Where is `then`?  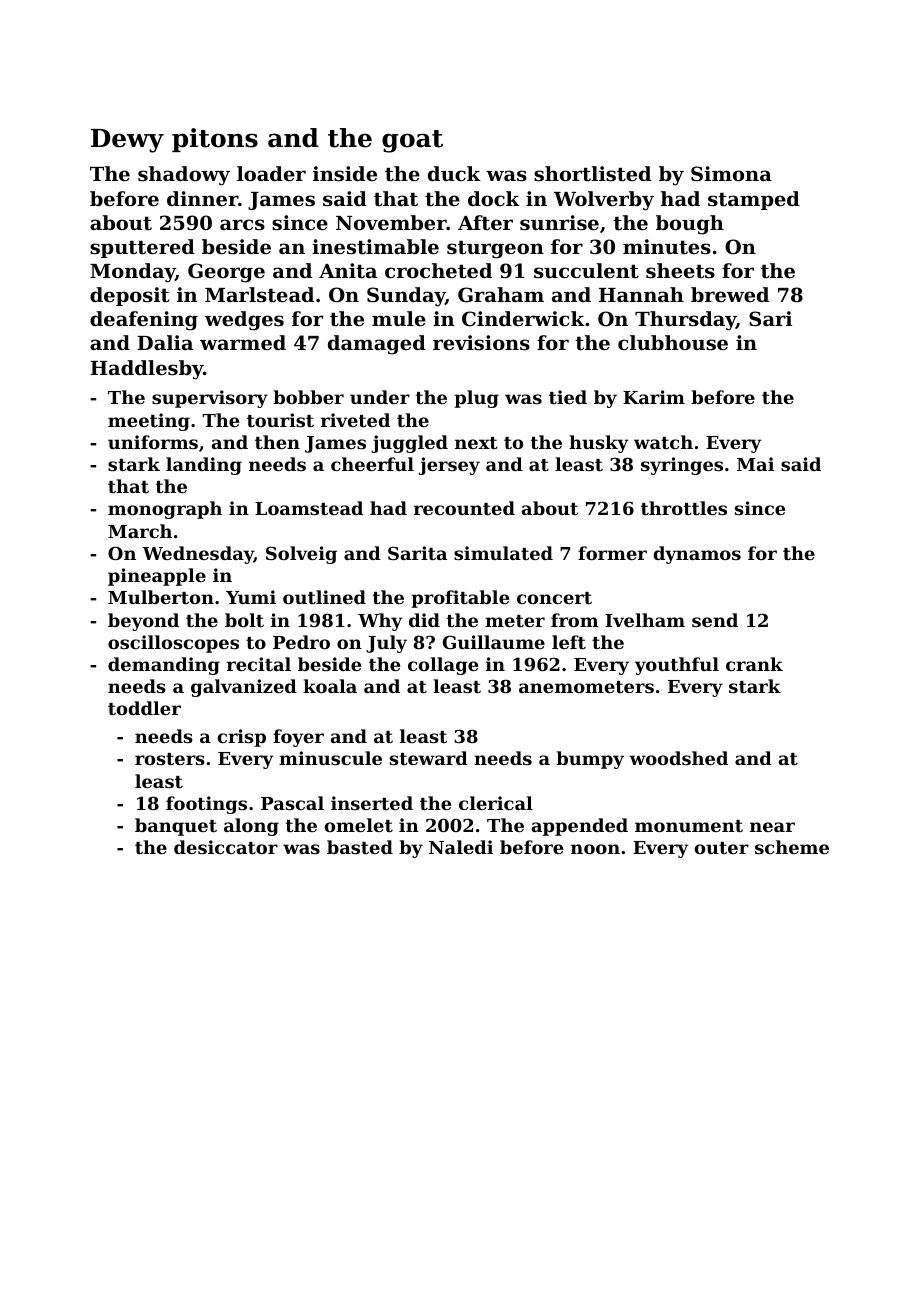
then is located at coordinates (277, 442).
